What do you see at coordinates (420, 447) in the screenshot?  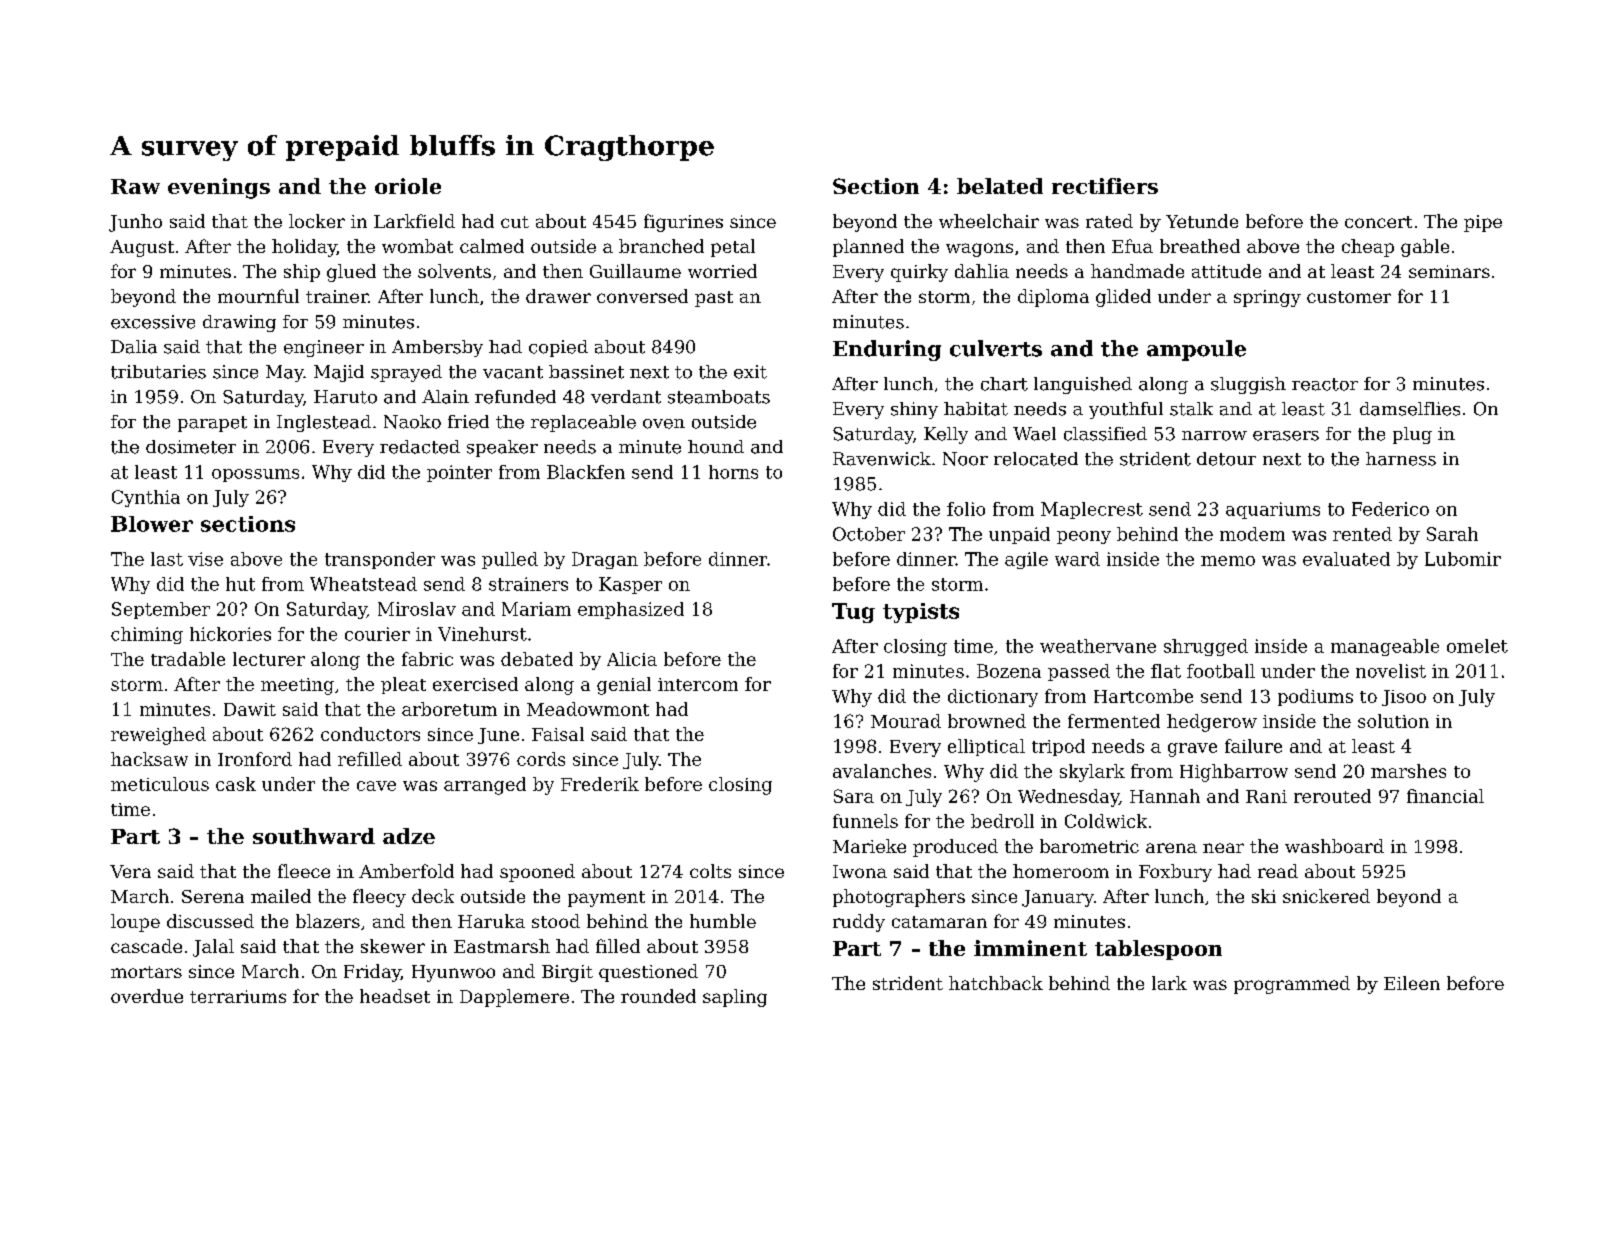 I see `redacted` at bounding box center [420, 447].
